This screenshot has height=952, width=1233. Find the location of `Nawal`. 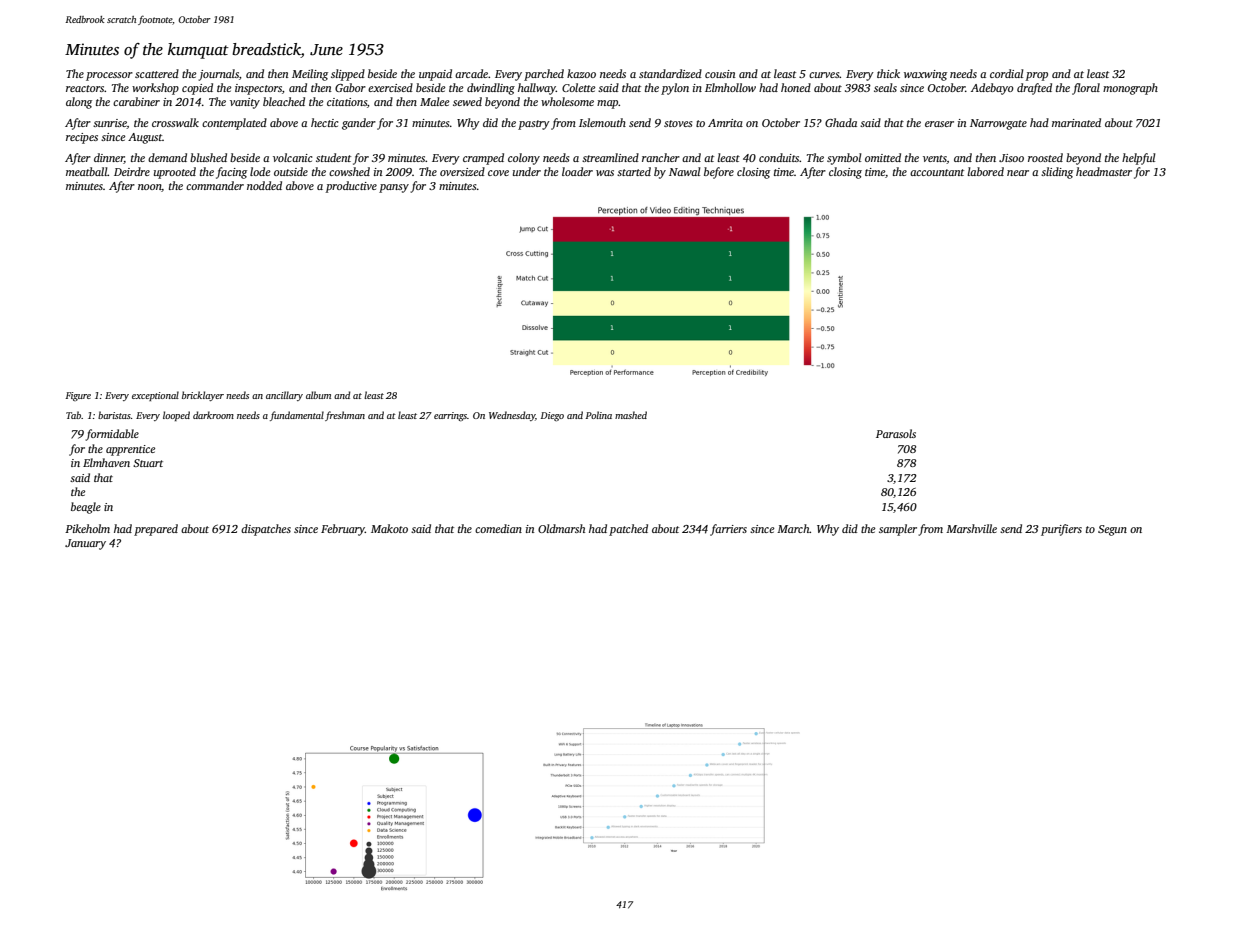

Nawal is located at coordinates (684, 171).
